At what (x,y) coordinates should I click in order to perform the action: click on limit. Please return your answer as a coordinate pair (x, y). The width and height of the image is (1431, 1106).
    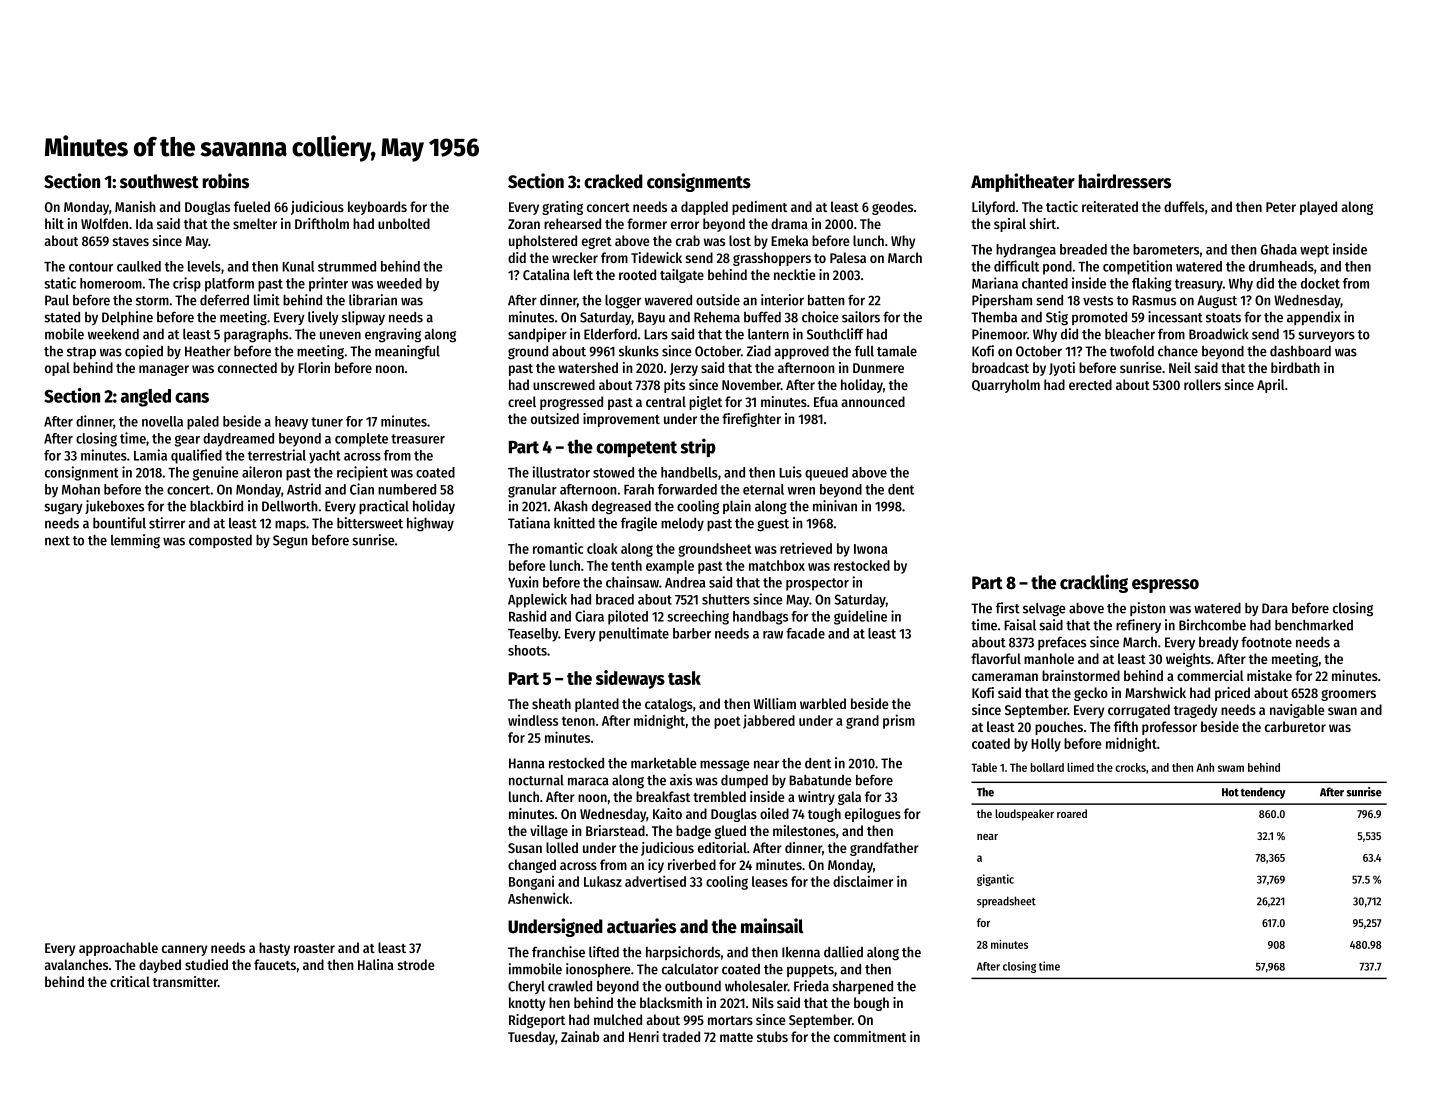
    Looking at the image, I should click on (267, 300).
